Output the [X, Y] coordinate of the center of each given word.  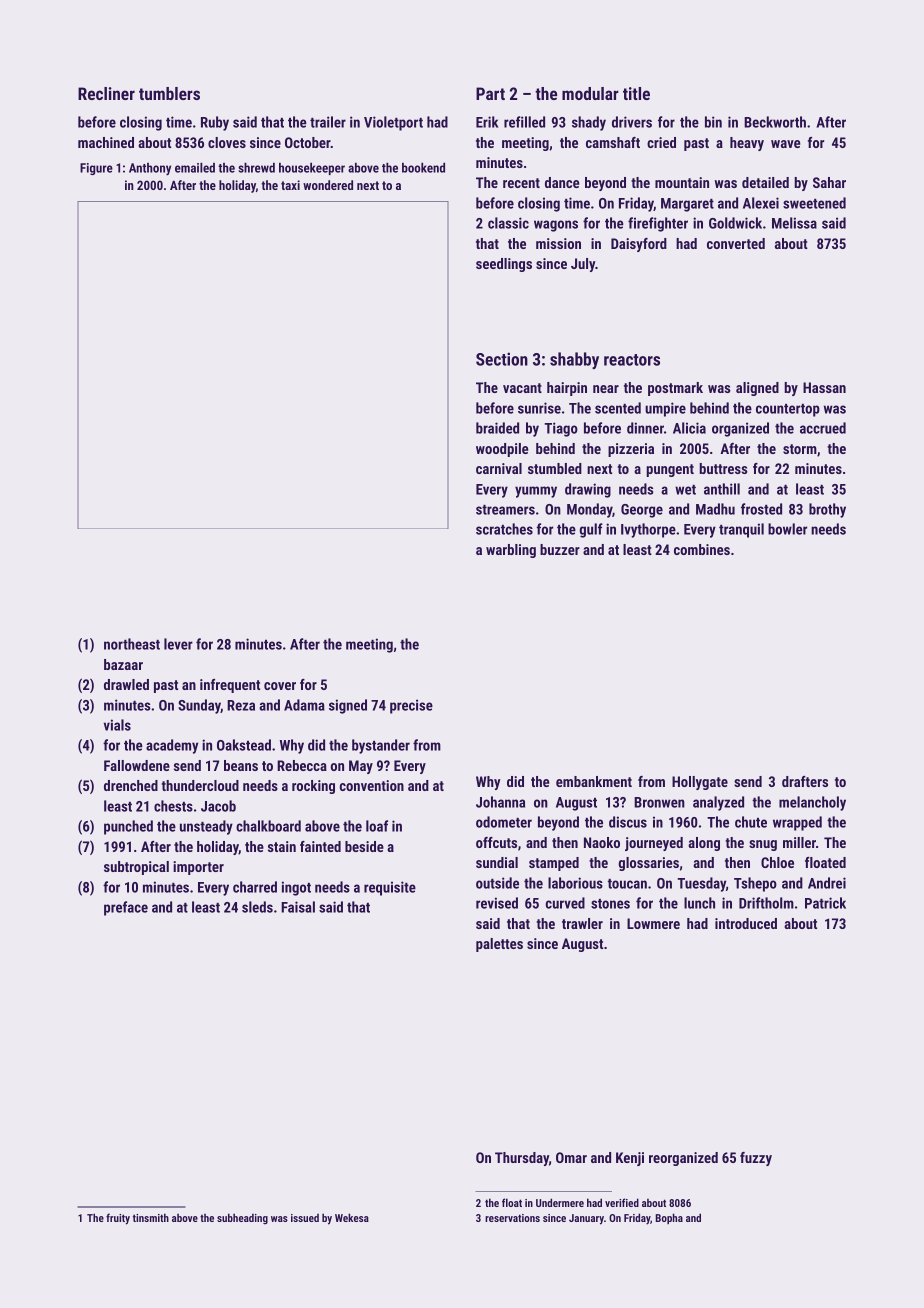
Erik [487, 122]
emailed [195, 168]
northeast [132, 644]
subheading [242, 1219]
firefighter [658, 224]
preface [126, 908]
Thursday [522, 1159]
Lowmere [653, 923]
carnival [499, 468]
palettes [499, 945]
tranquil [741, 530]
